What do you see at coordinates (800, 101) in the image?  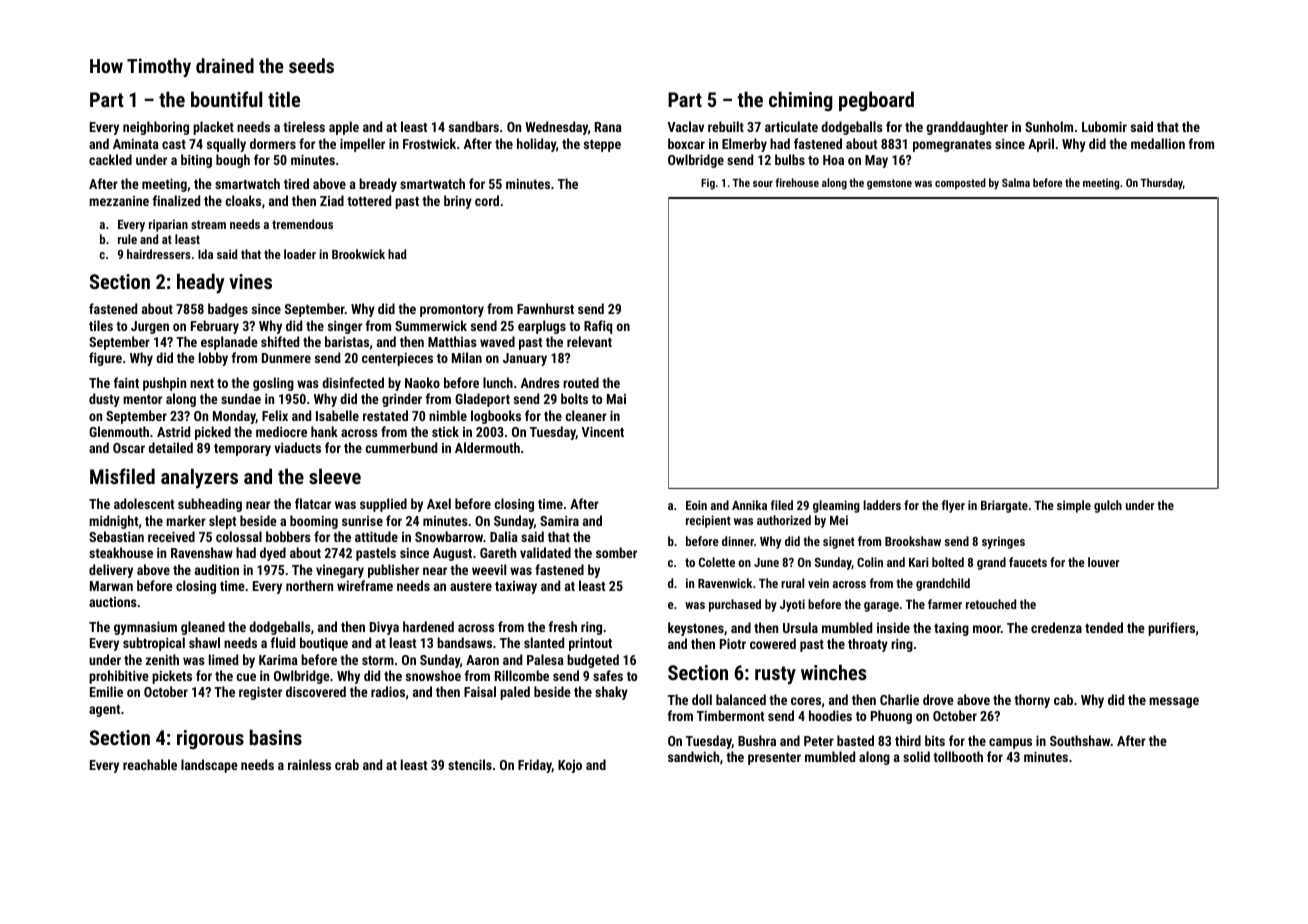 I see `chiming` at bounding box center [800, 101].
